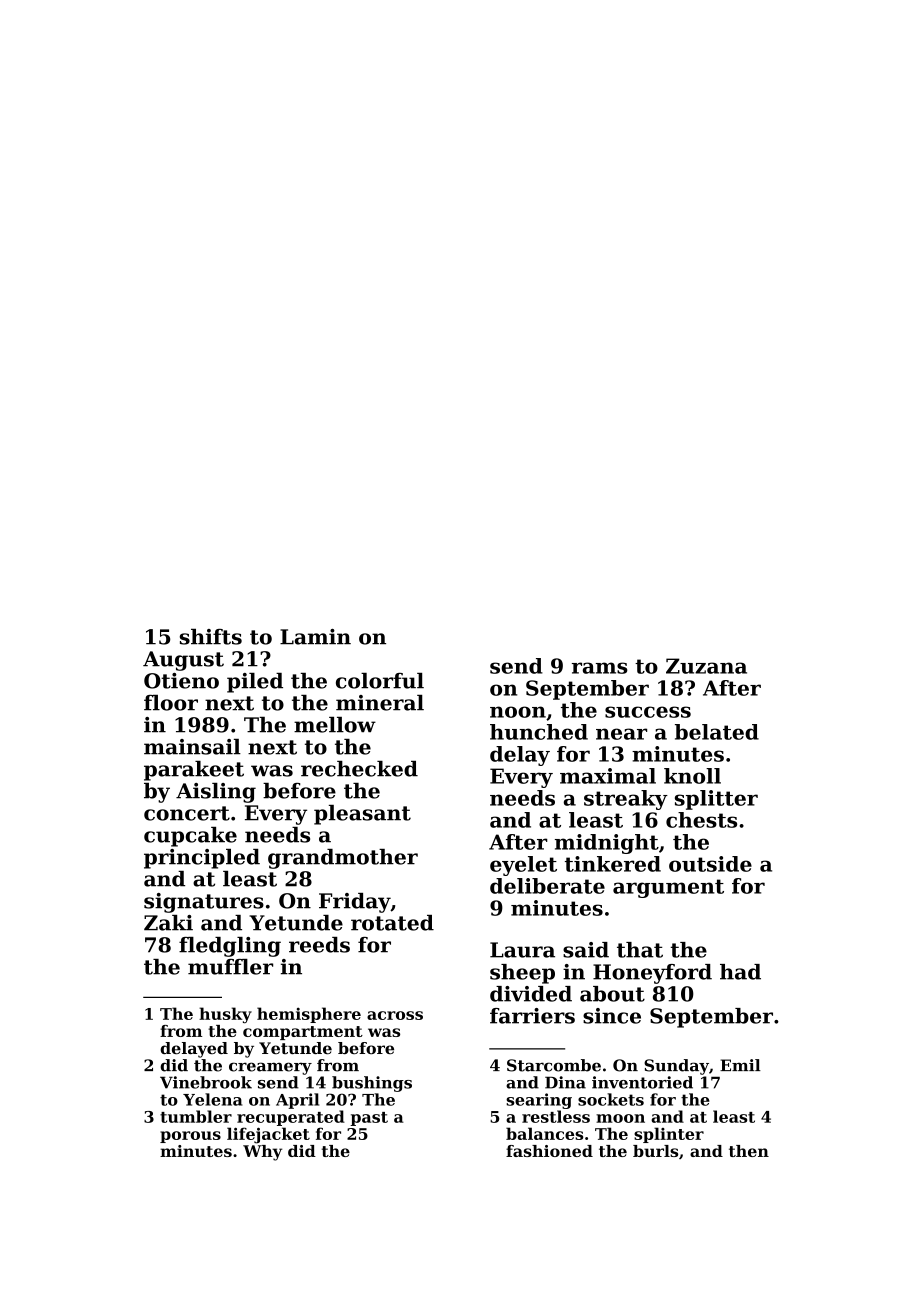  Describe the element at coordinates (395, 1015) in the screenshot. I see `across` at that location.
